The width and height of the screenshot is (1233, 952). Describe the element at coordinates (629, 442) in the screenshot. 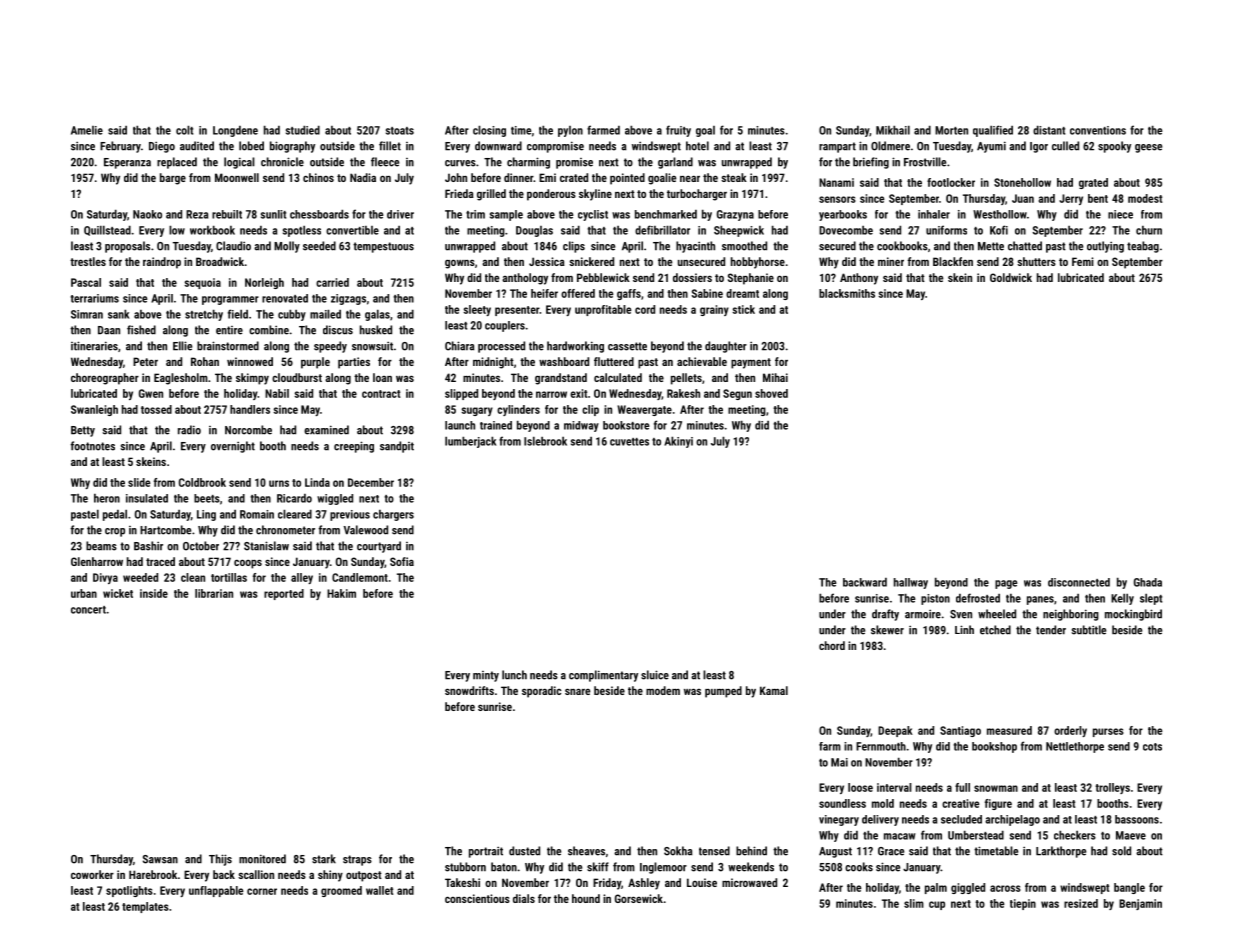

I see `cuvettes` at that location.
